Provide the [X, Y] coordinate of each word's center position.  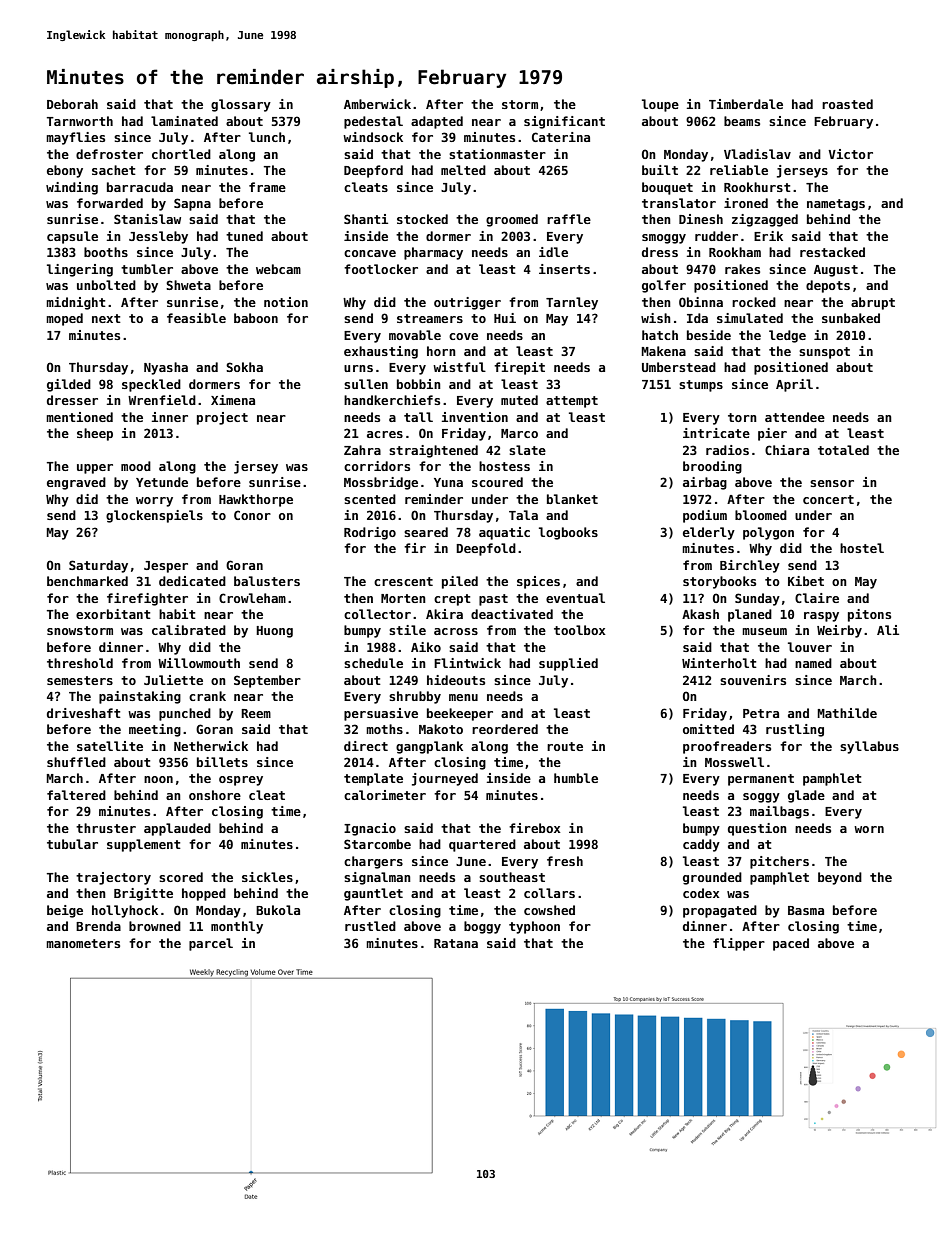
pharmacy [433, 253]
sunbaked [851, 318]
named [813, 663]
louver [810, 647]
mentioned [79, 417]
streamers [430, 318]
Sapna [192, 204]
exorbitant [113, 614]
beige [65, 911]
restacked [832, 252]
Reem [256, 713]
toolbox [580, 630]
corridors [377, 466]
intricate [716, 433]
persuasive [381, 714]
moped [64, 319]
